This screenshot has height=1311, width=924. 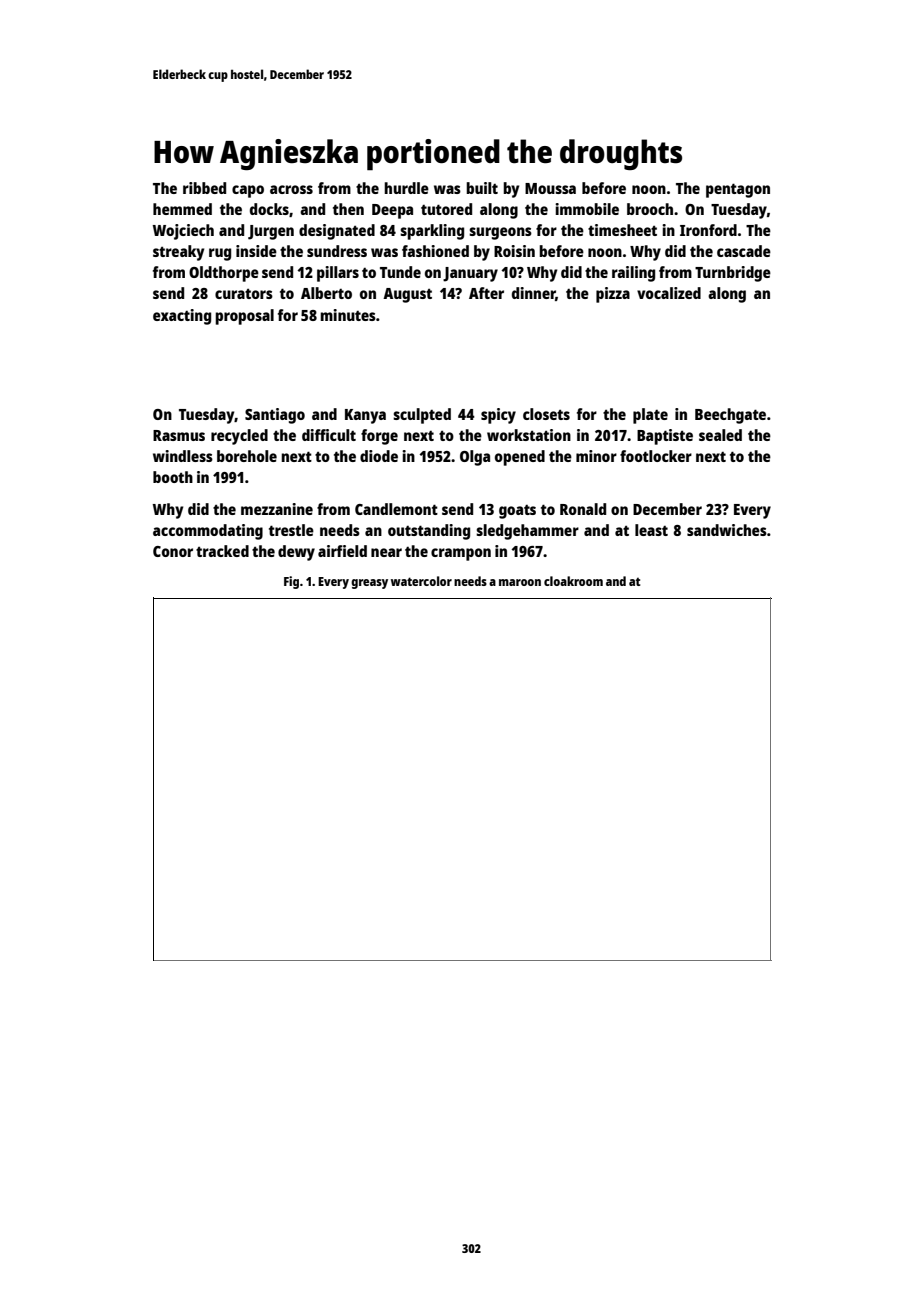 I want to click on mezzanine, so click(x=277, y=509).
